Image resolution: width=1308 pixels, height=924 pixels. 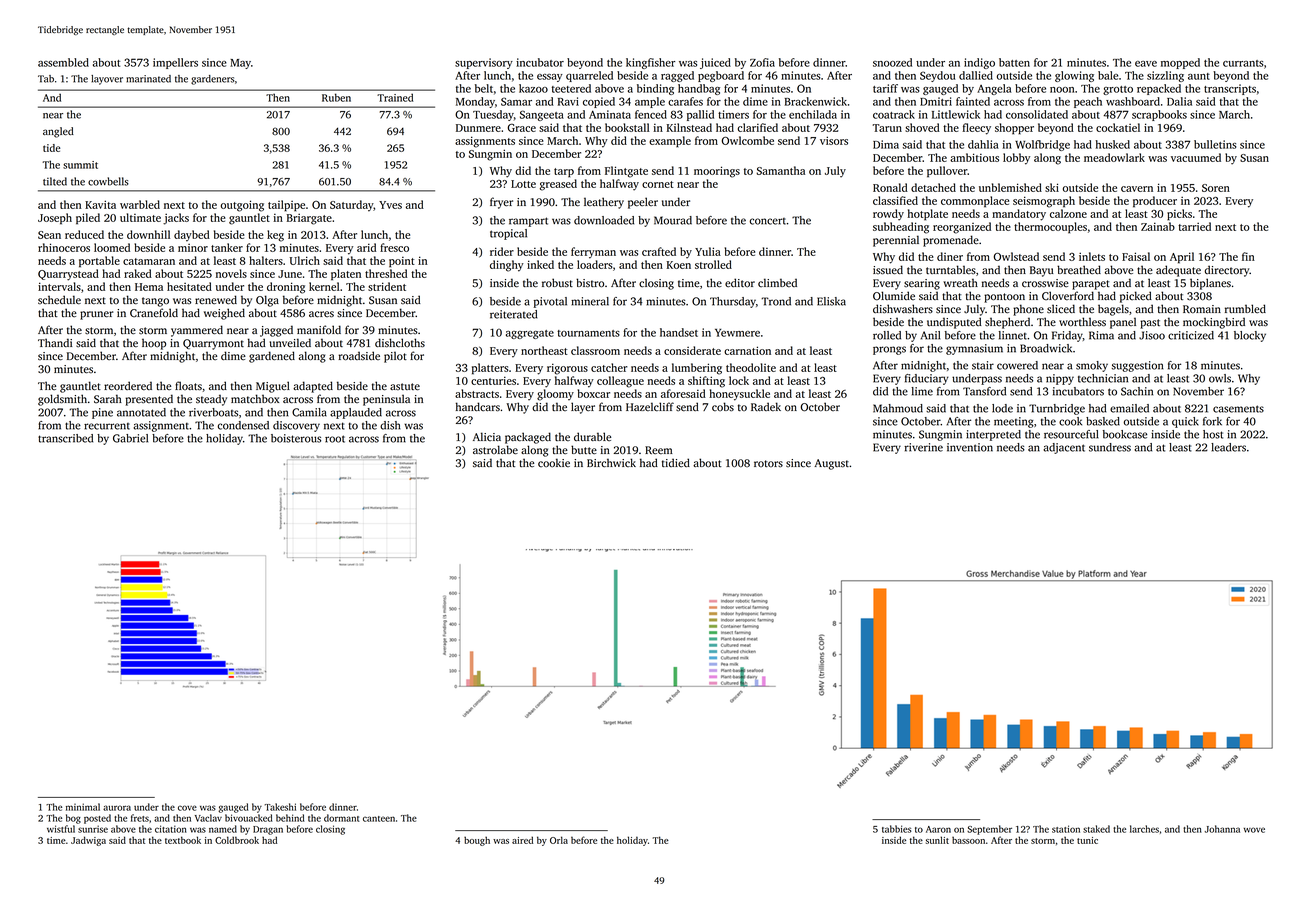 What do you see at coordinates (768, 464) in the page?
I see `rotors` at bounding box center [768, 464].
